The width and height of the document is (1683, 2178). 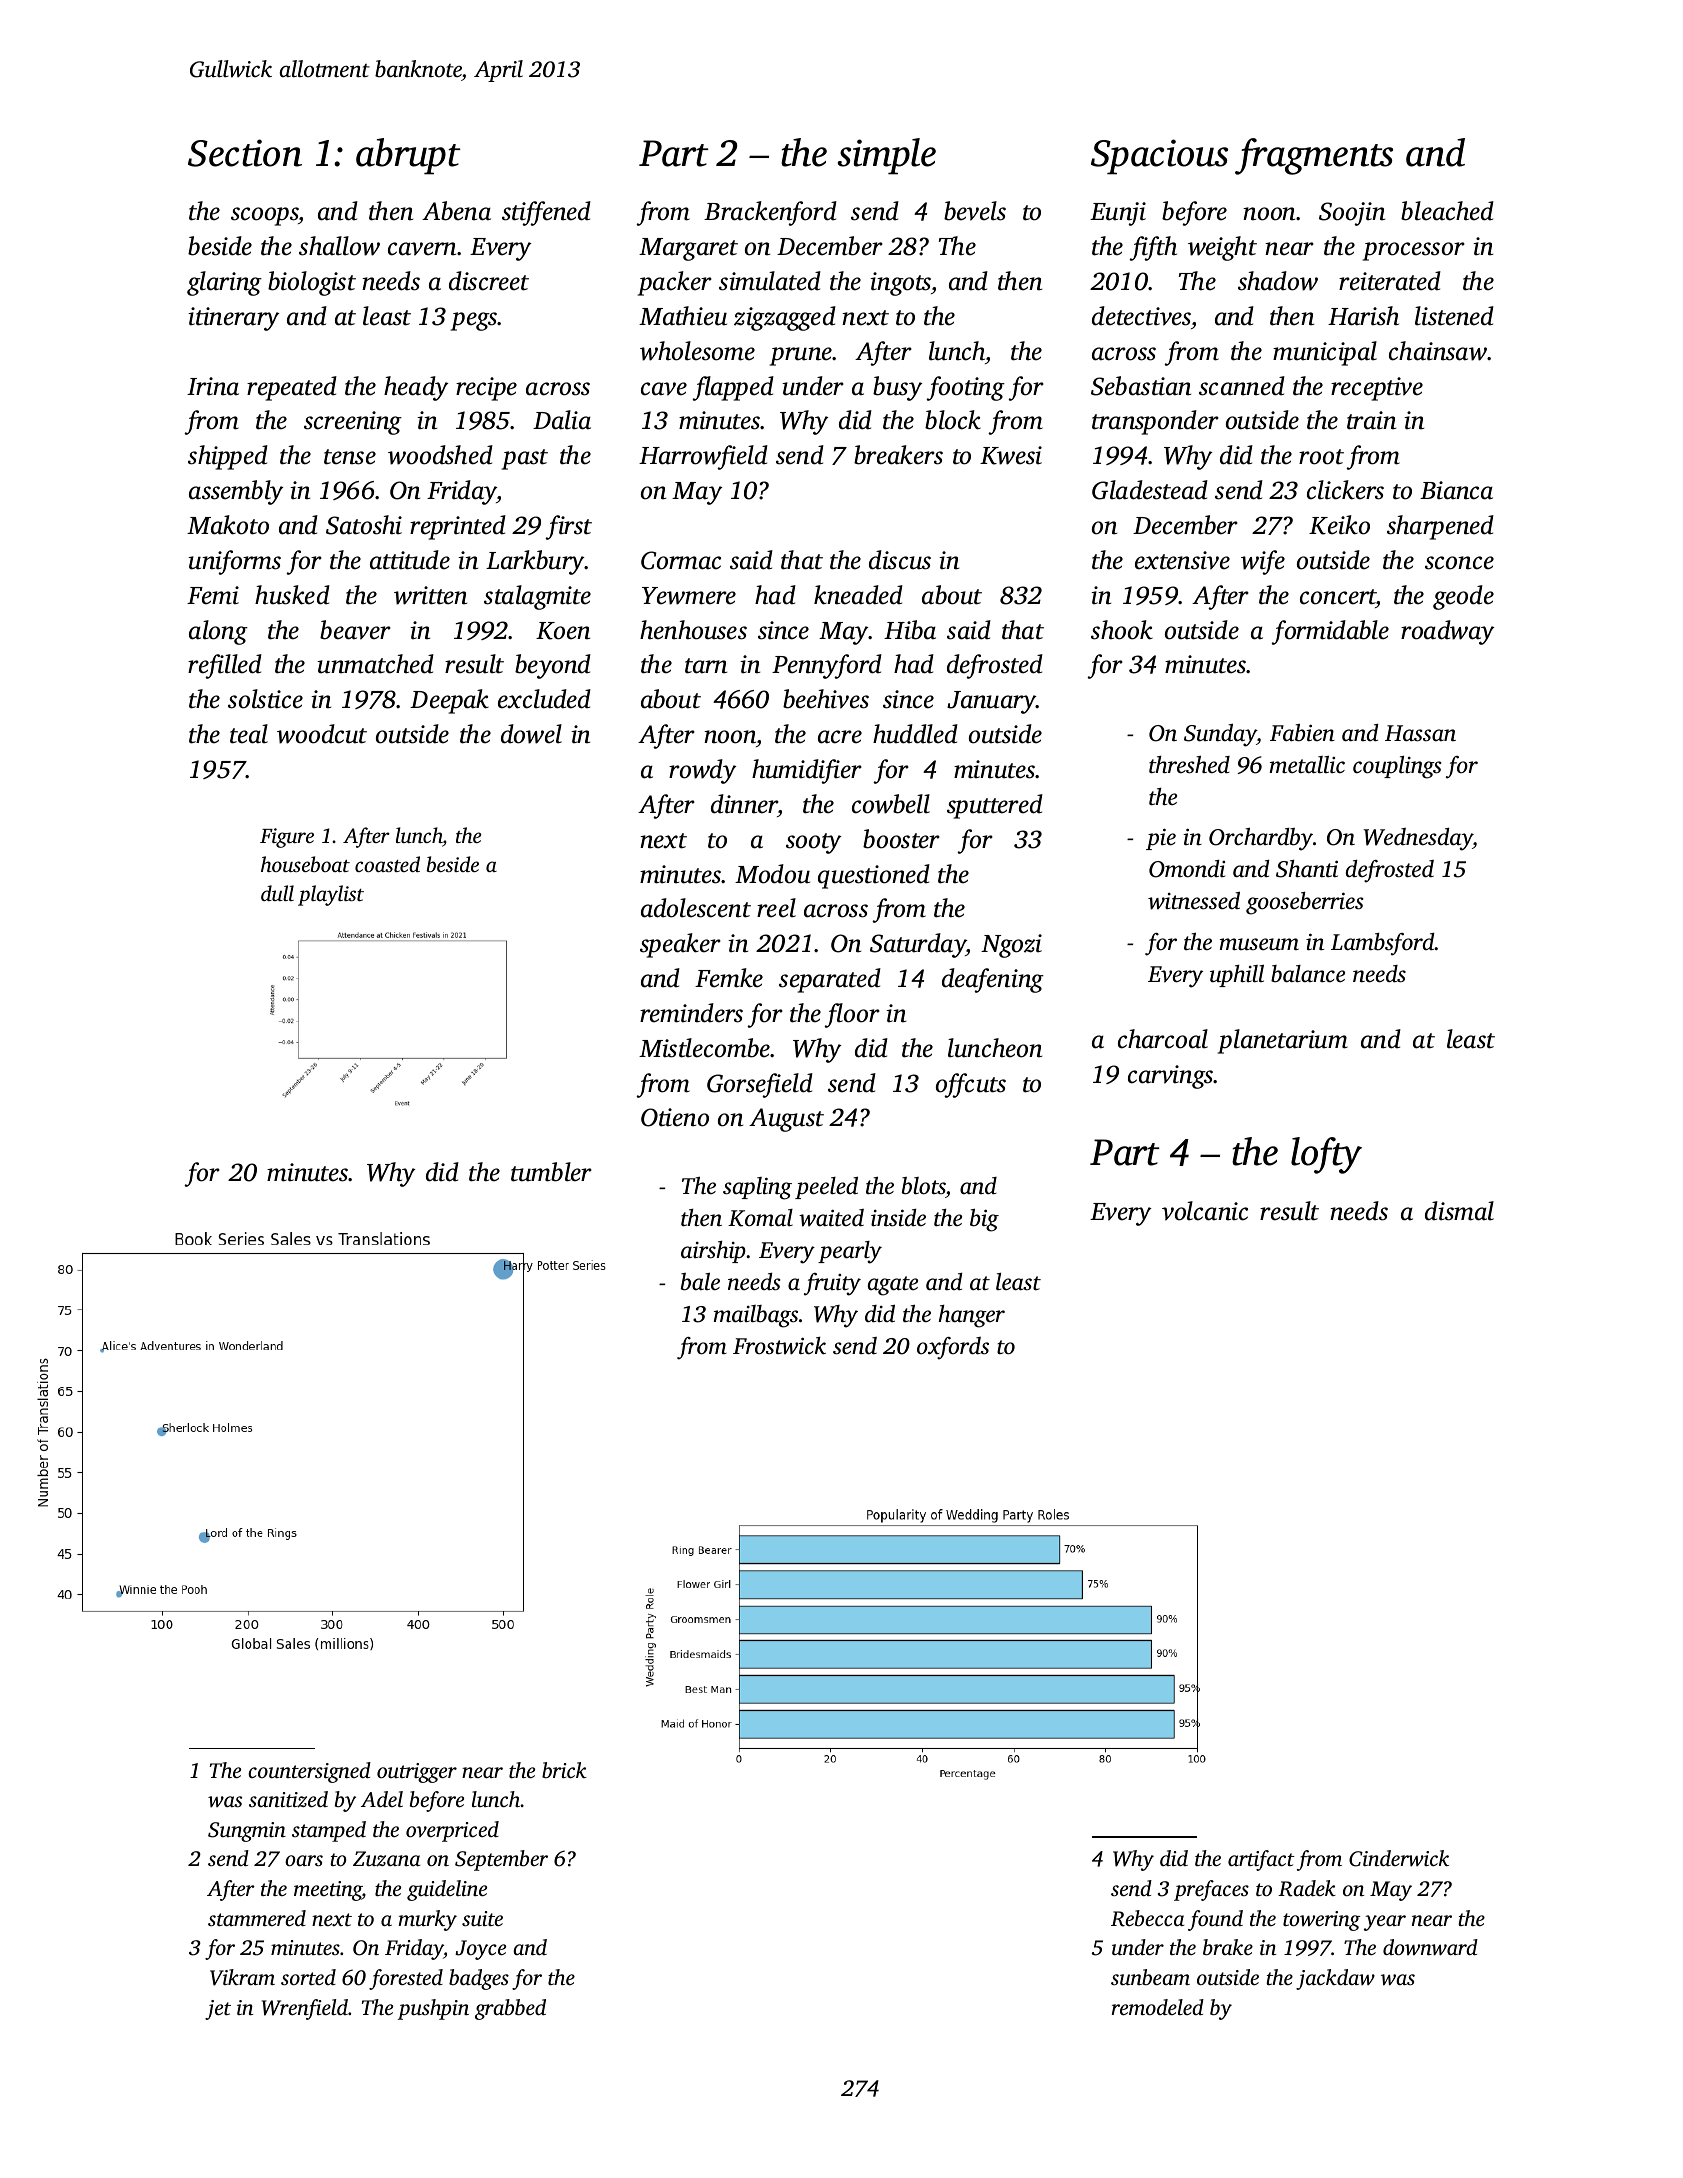 I want to click on bale, so click(x=700, y=1282).
